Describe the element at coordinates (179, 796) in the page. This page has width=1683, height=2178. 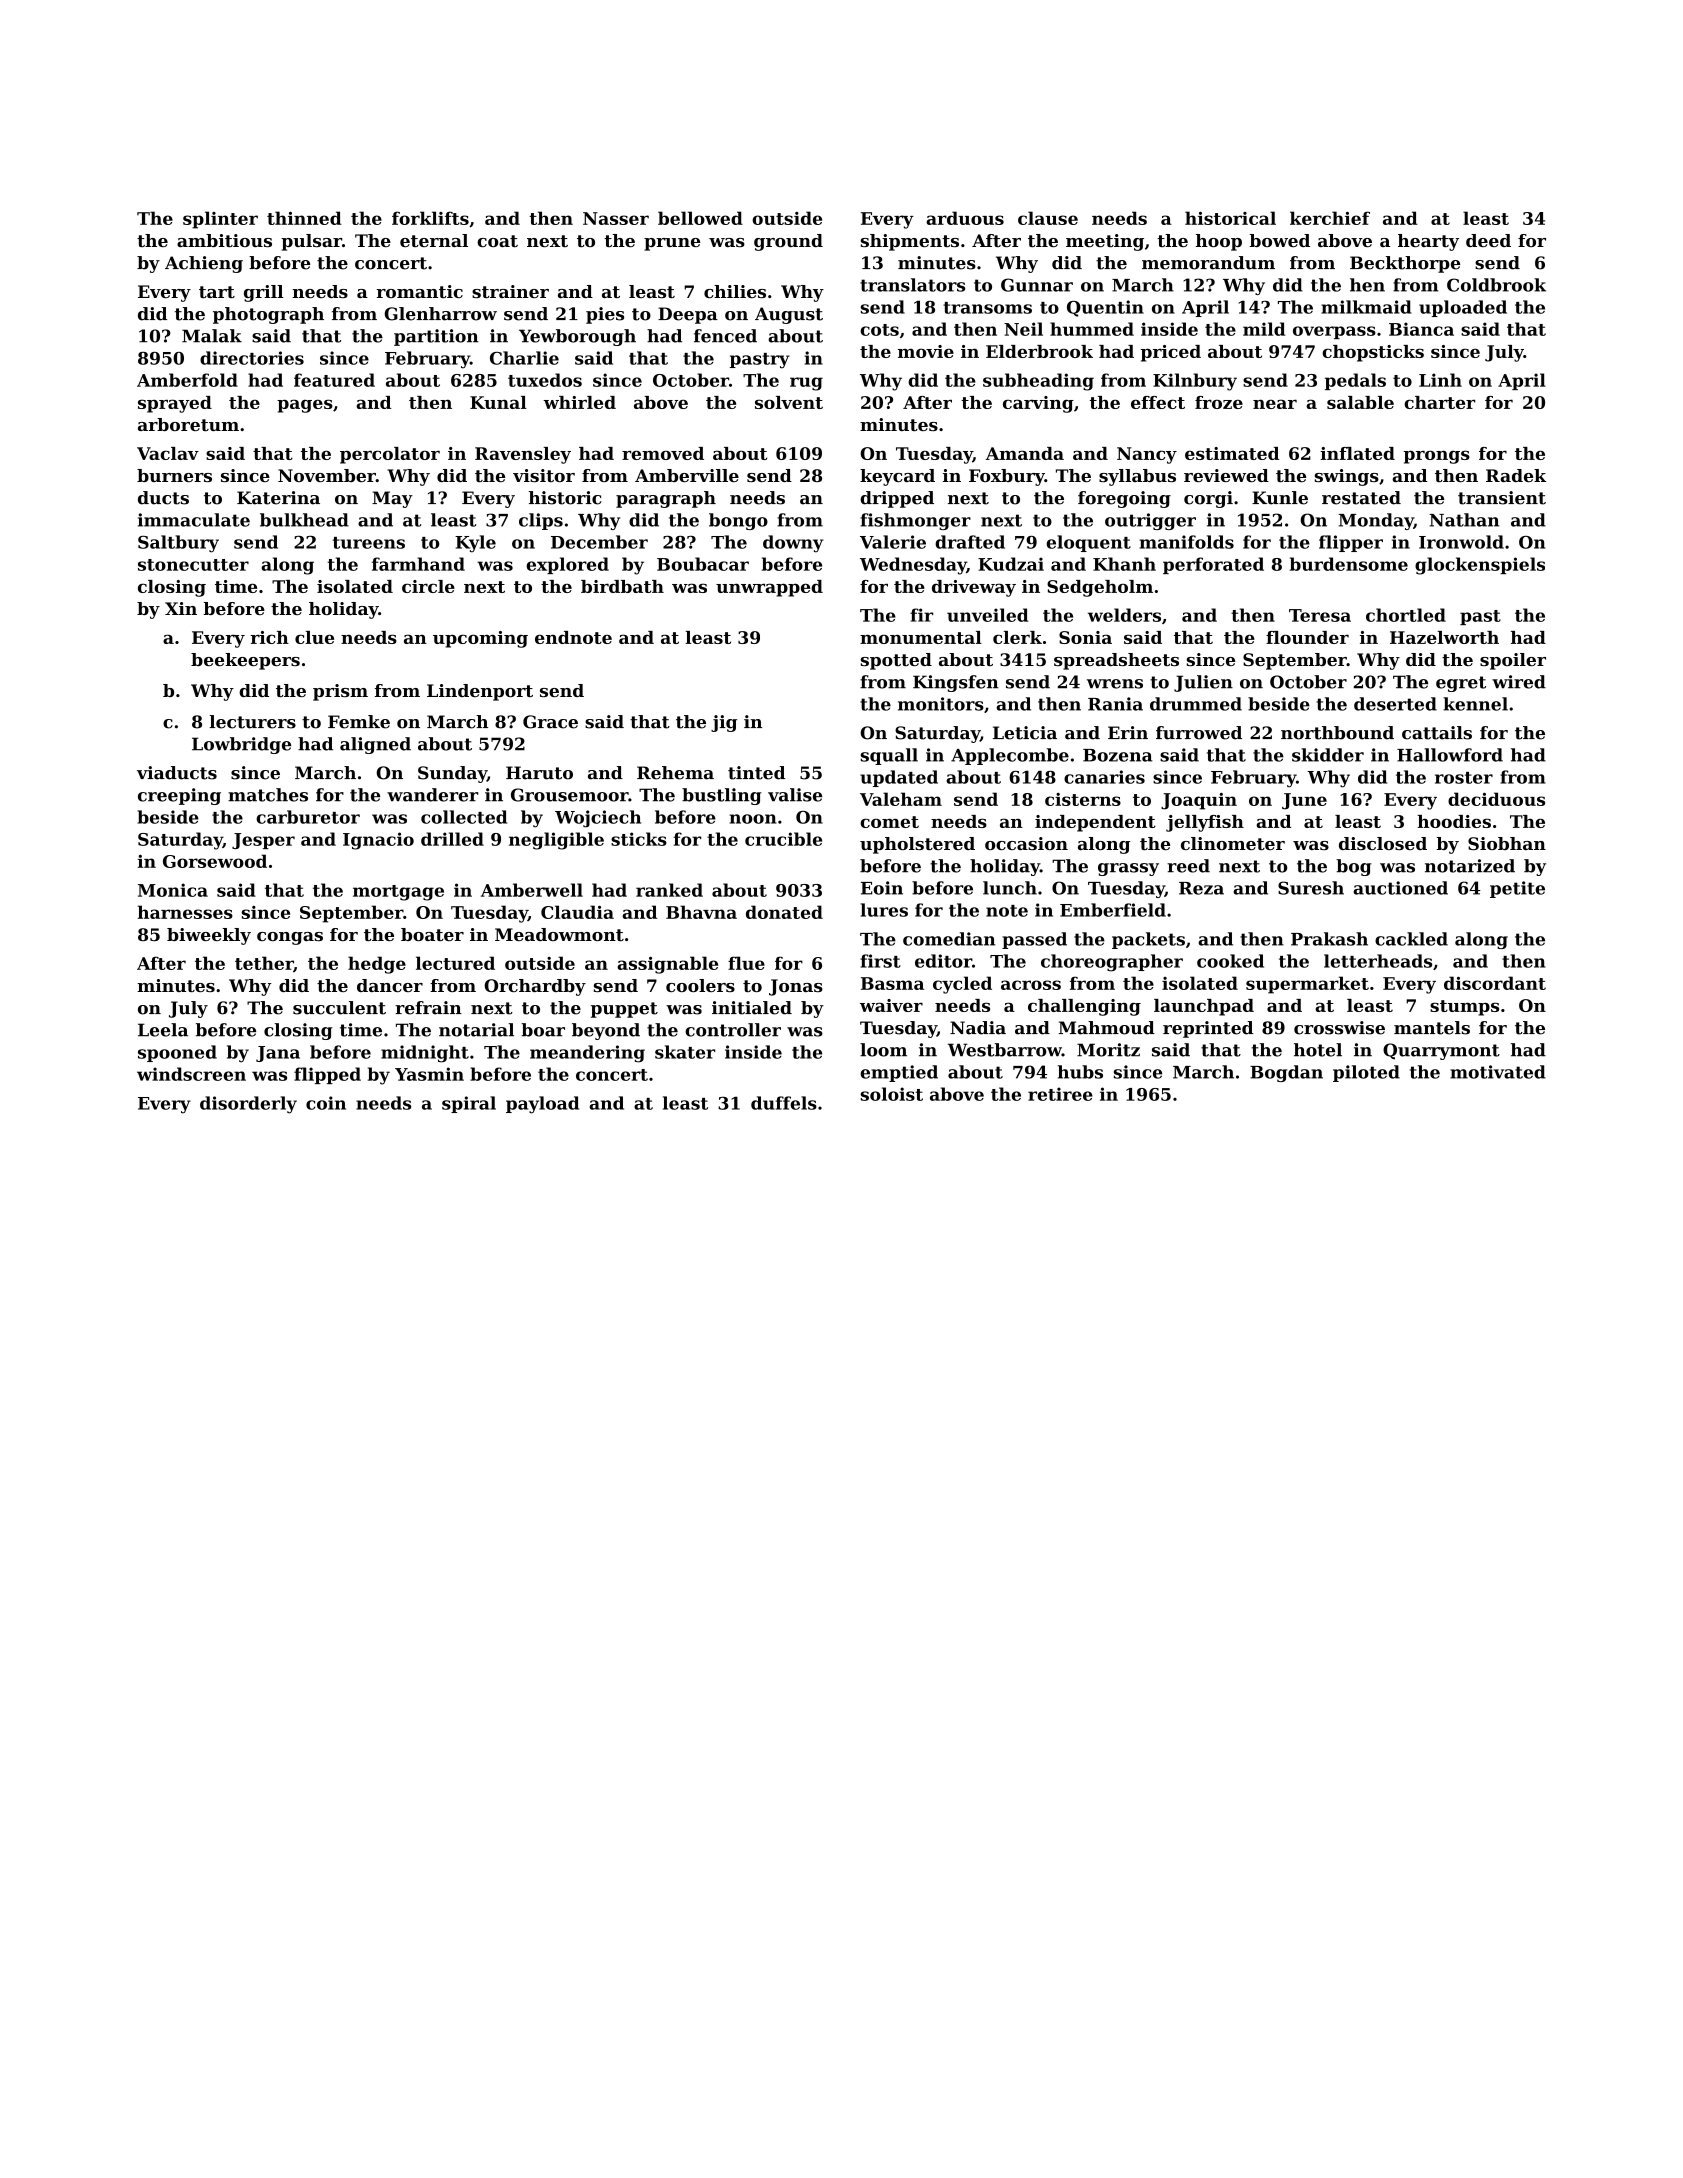
I see `creeping` at that location.
